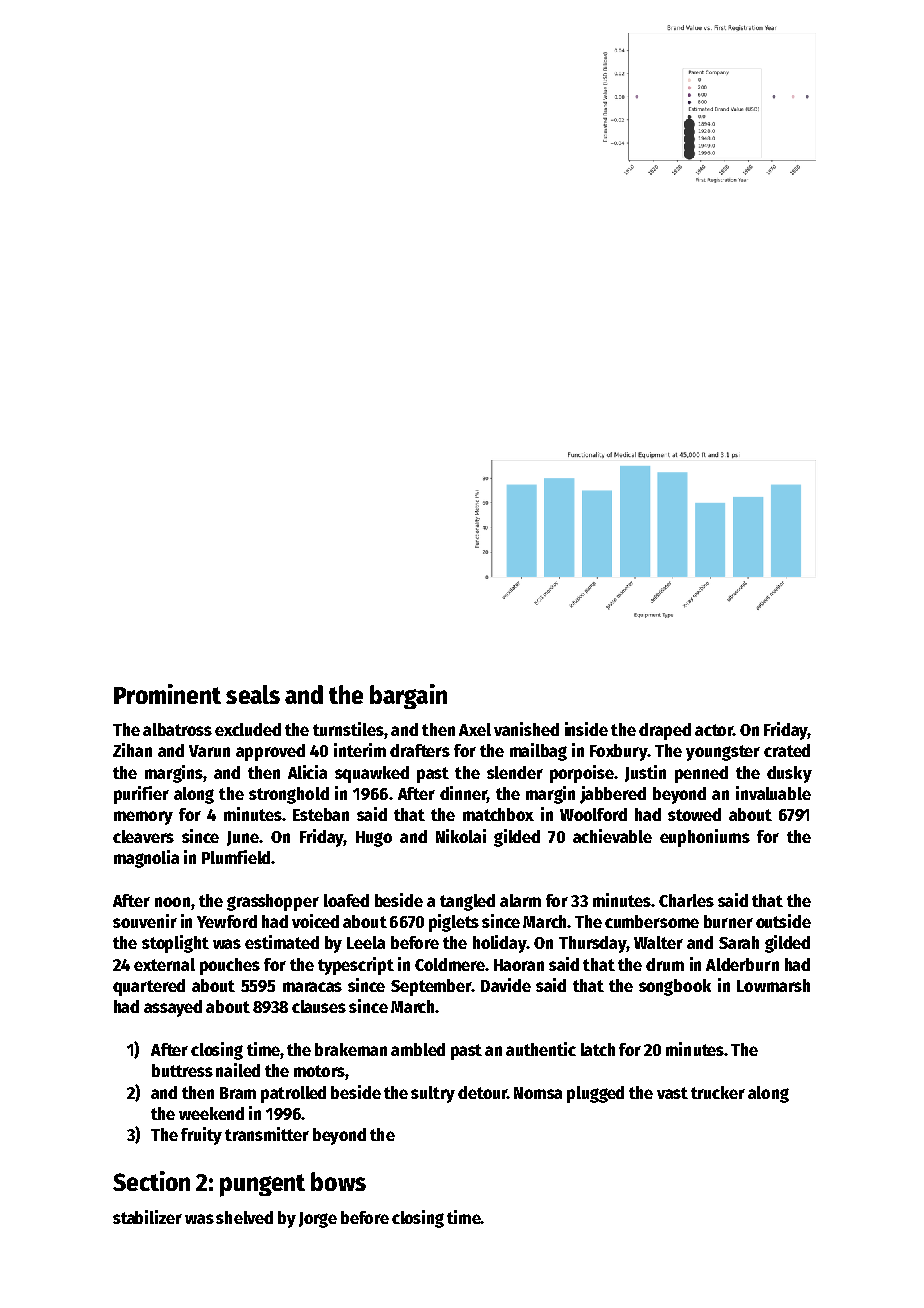  Describe the element at coordinates (167, 694) in the screenshot. I see `Prominent` at that location.
